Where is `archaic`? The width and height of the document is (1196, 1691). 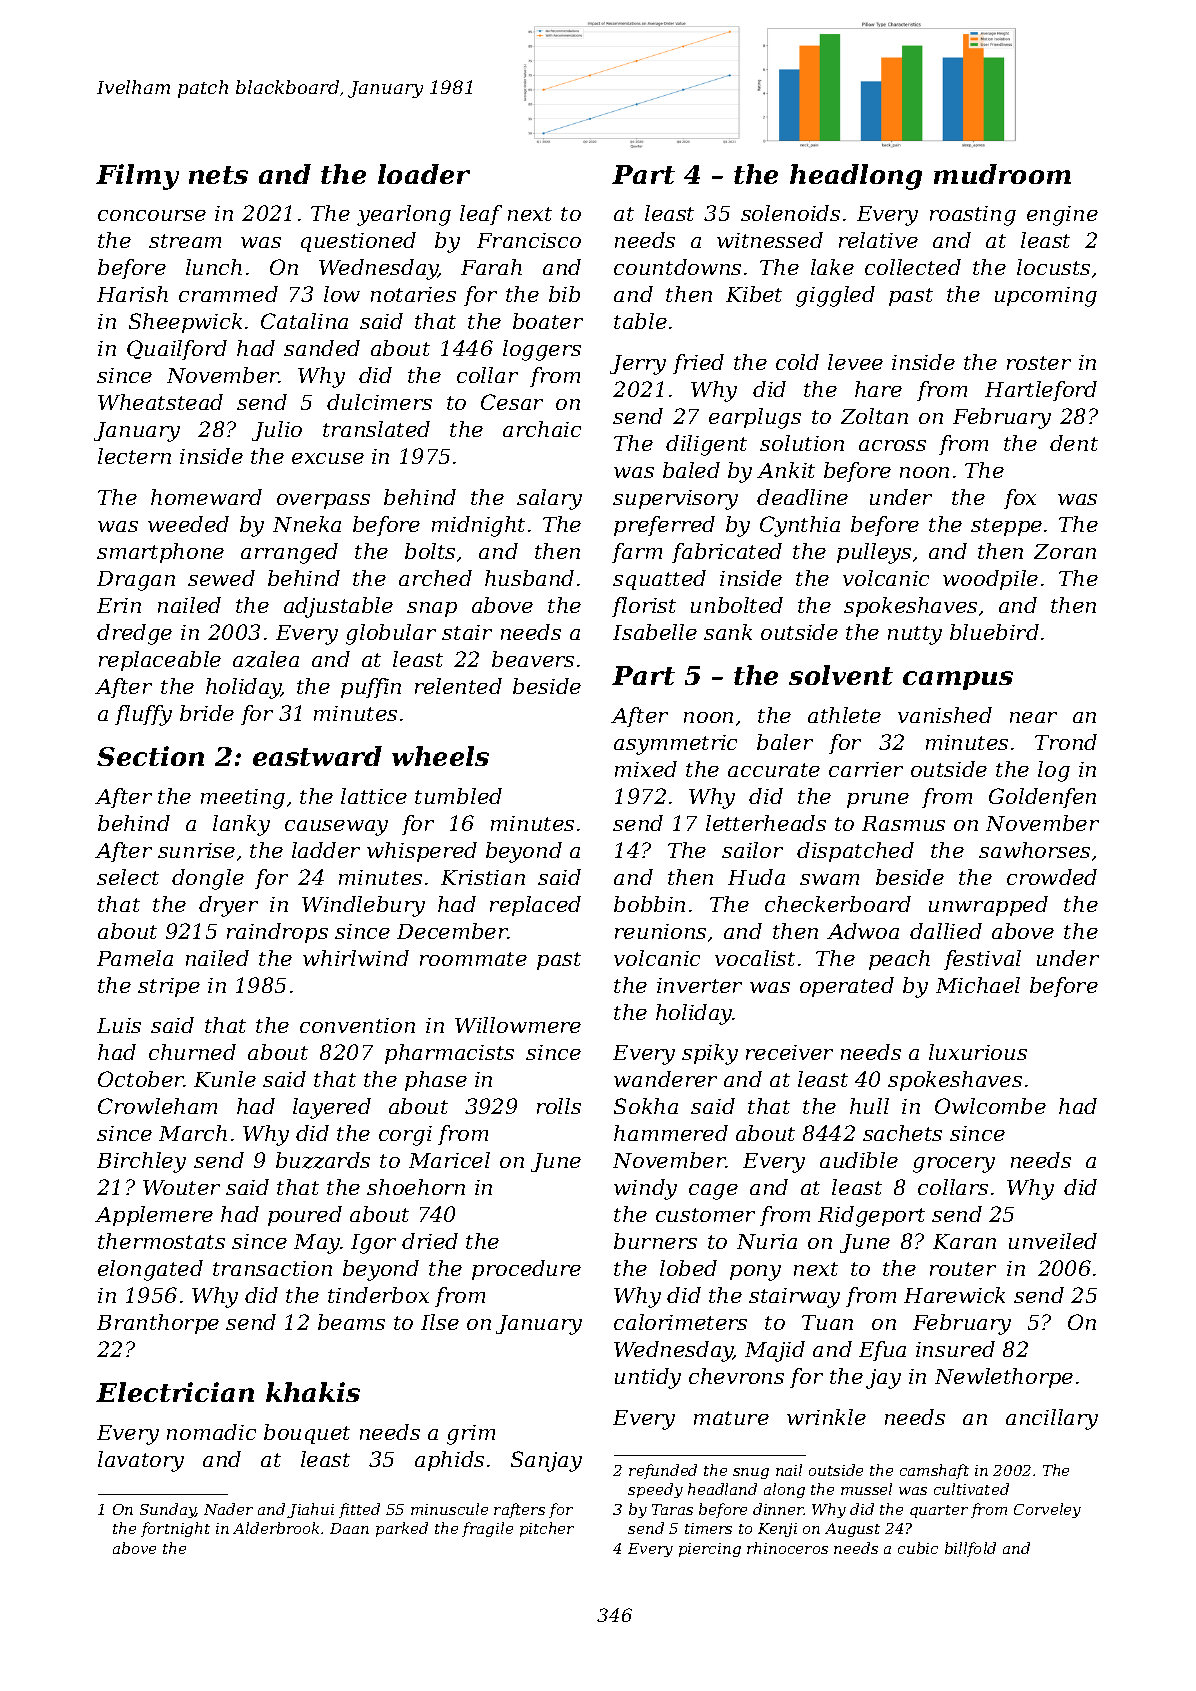
archaic is located at coordinates (542, 429).
